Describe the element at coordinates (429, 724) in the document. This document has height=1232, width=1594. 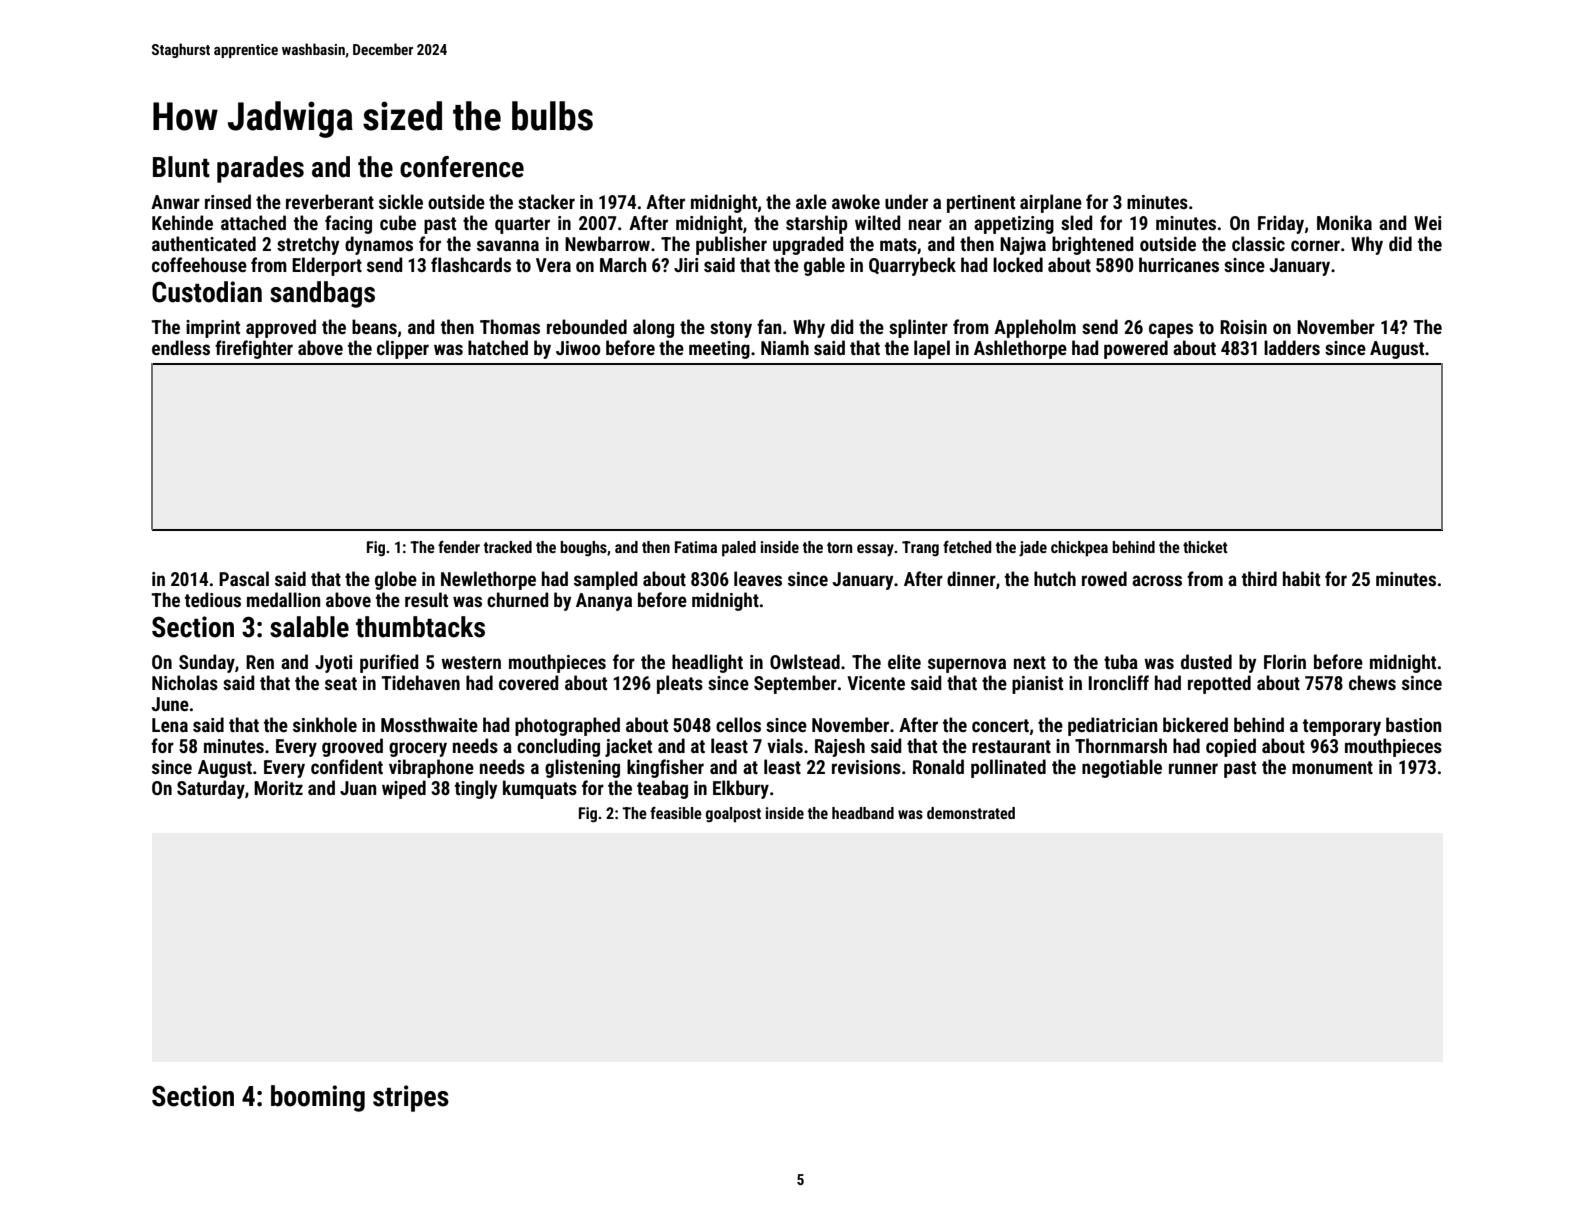
I see `Mossthwaite` at that location.
